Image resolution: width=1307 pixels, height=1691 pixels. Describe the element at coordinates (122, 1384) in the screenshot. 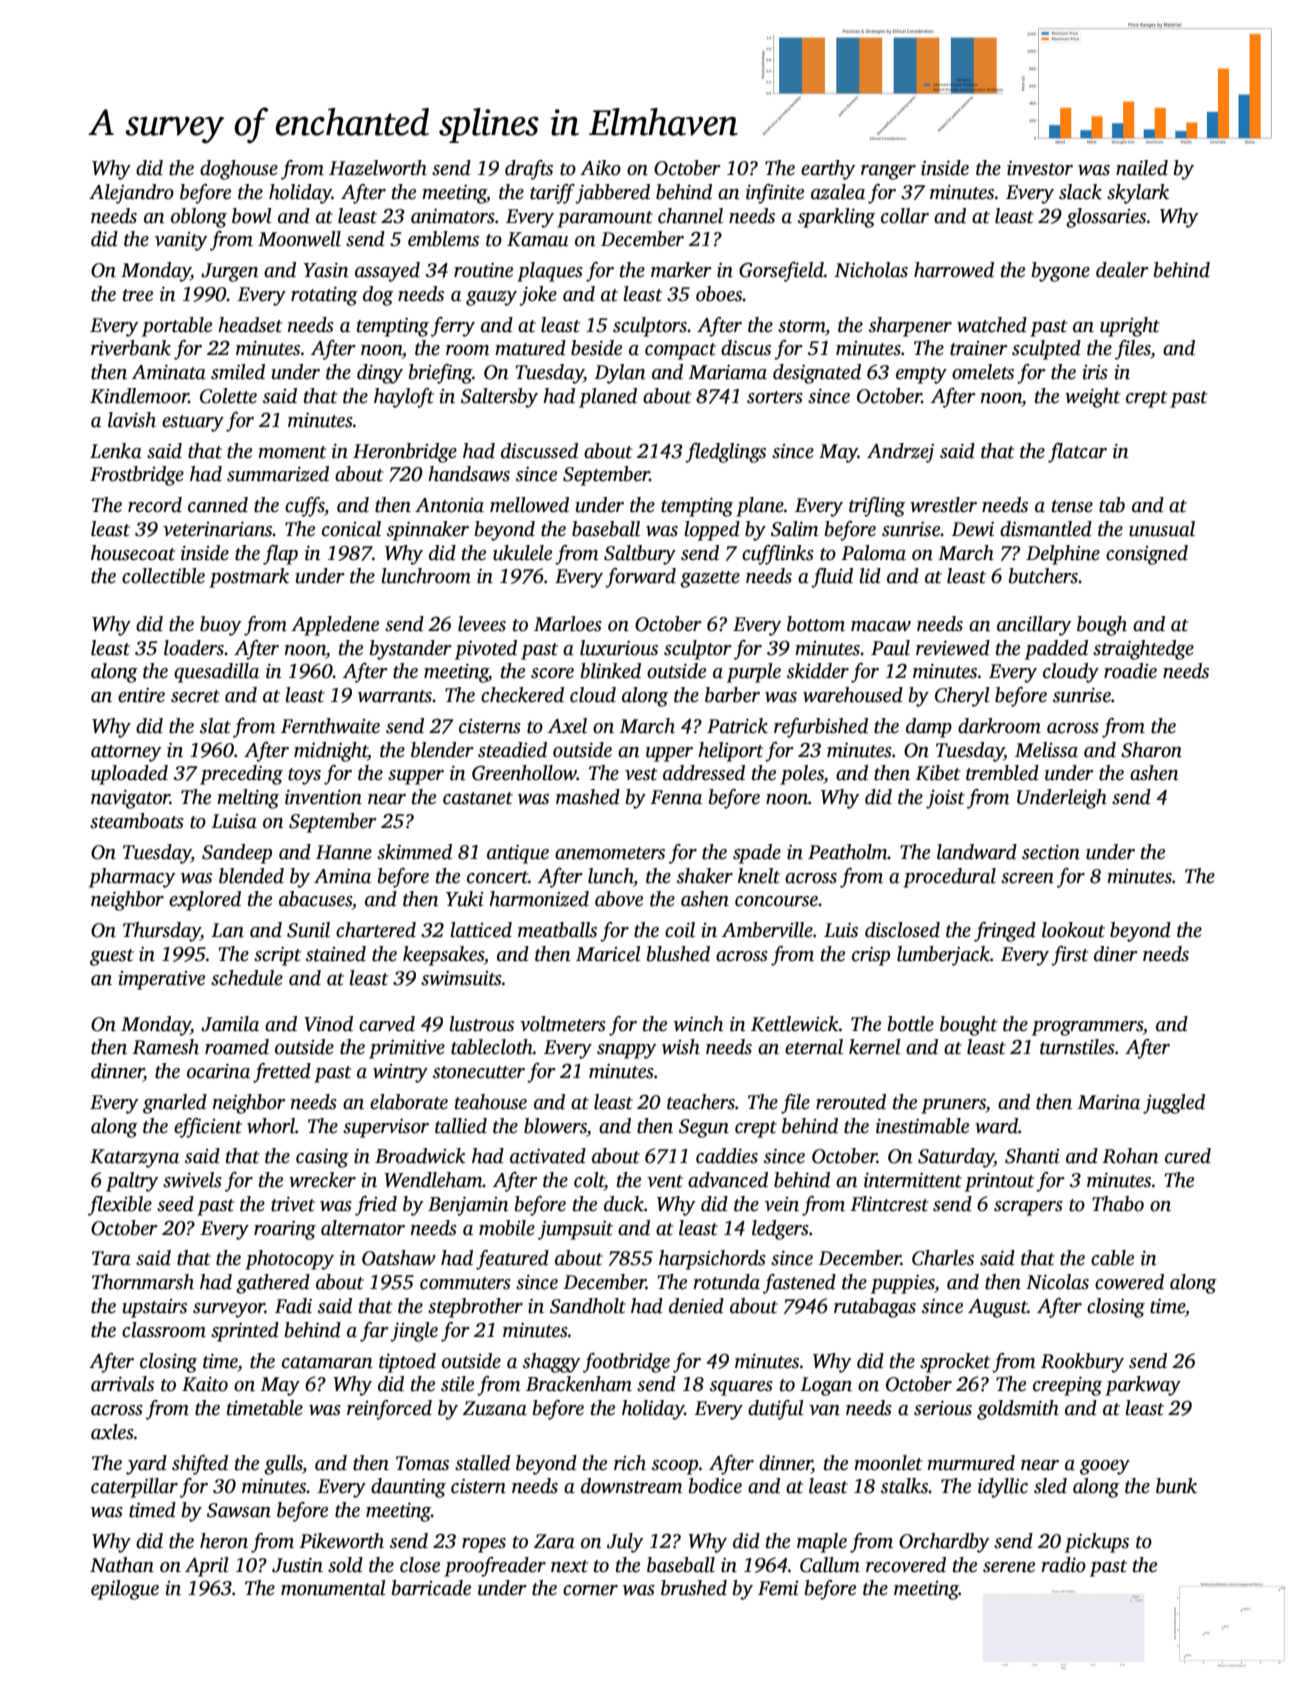

I see `arrivals` at that location.
